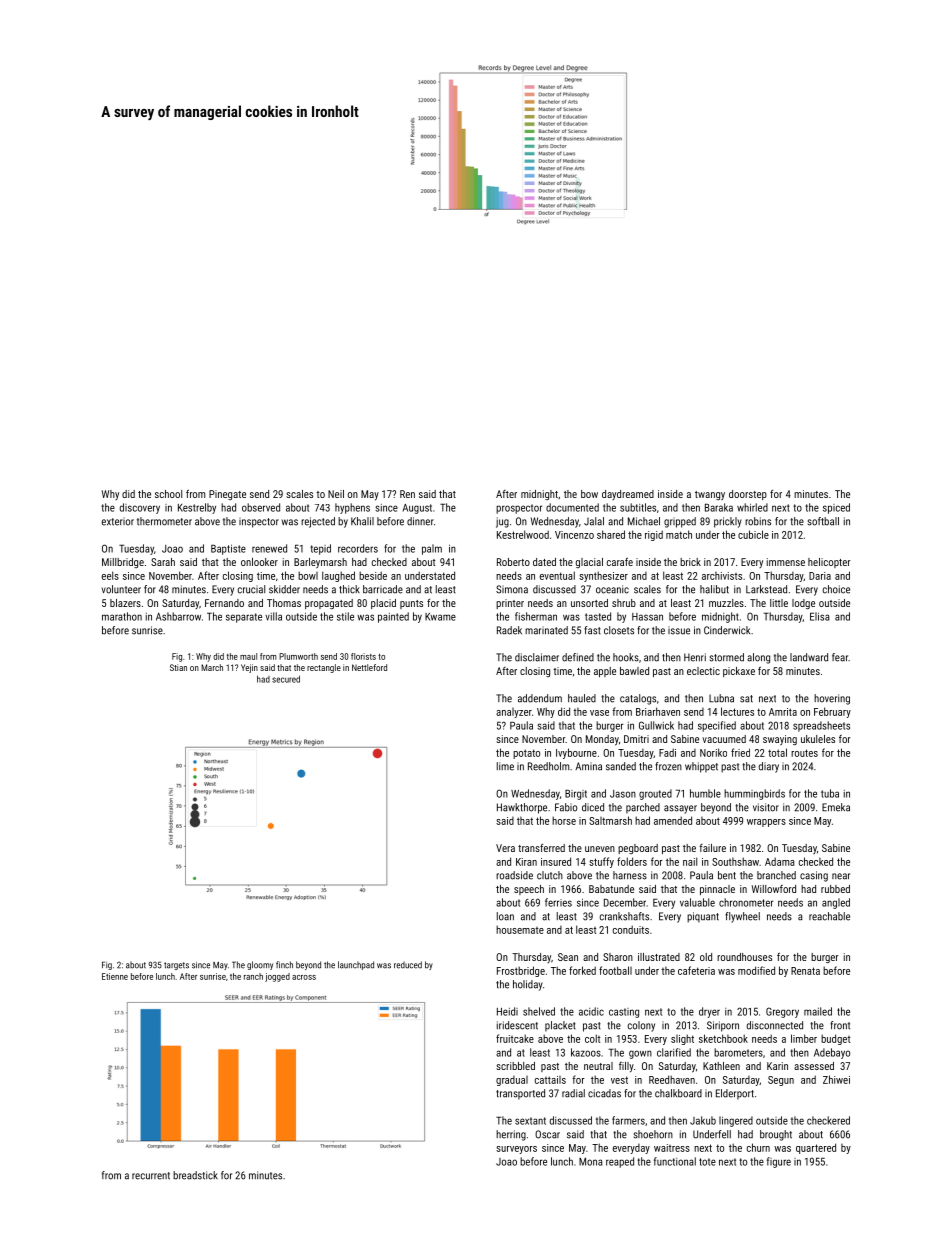 The width and height of the document is (952, 1233). What do you see at coordinates (408, 965) in the document?
I see `reduced` at bounding box center [408, 965].
